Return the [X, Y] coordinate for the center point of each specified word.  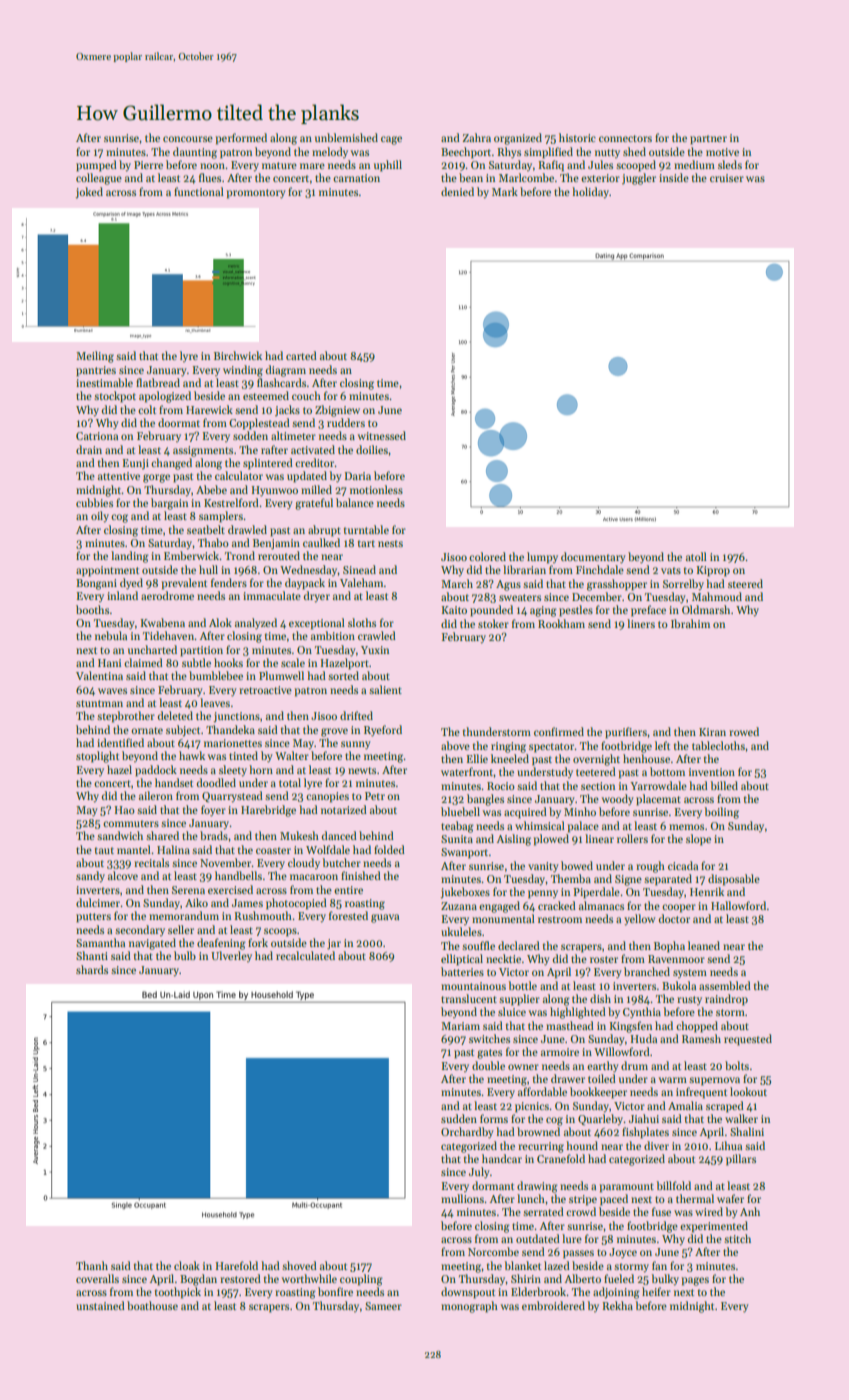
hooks [228, 662]
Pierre [148, 165]
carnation [356, 178]
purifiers [626, 733]
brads [214, 835]
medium [694, 164]
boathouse [152, 1305]
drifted [356, 715]
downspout [468, 1293]
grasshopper [617, 585]
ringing [508, 747]
